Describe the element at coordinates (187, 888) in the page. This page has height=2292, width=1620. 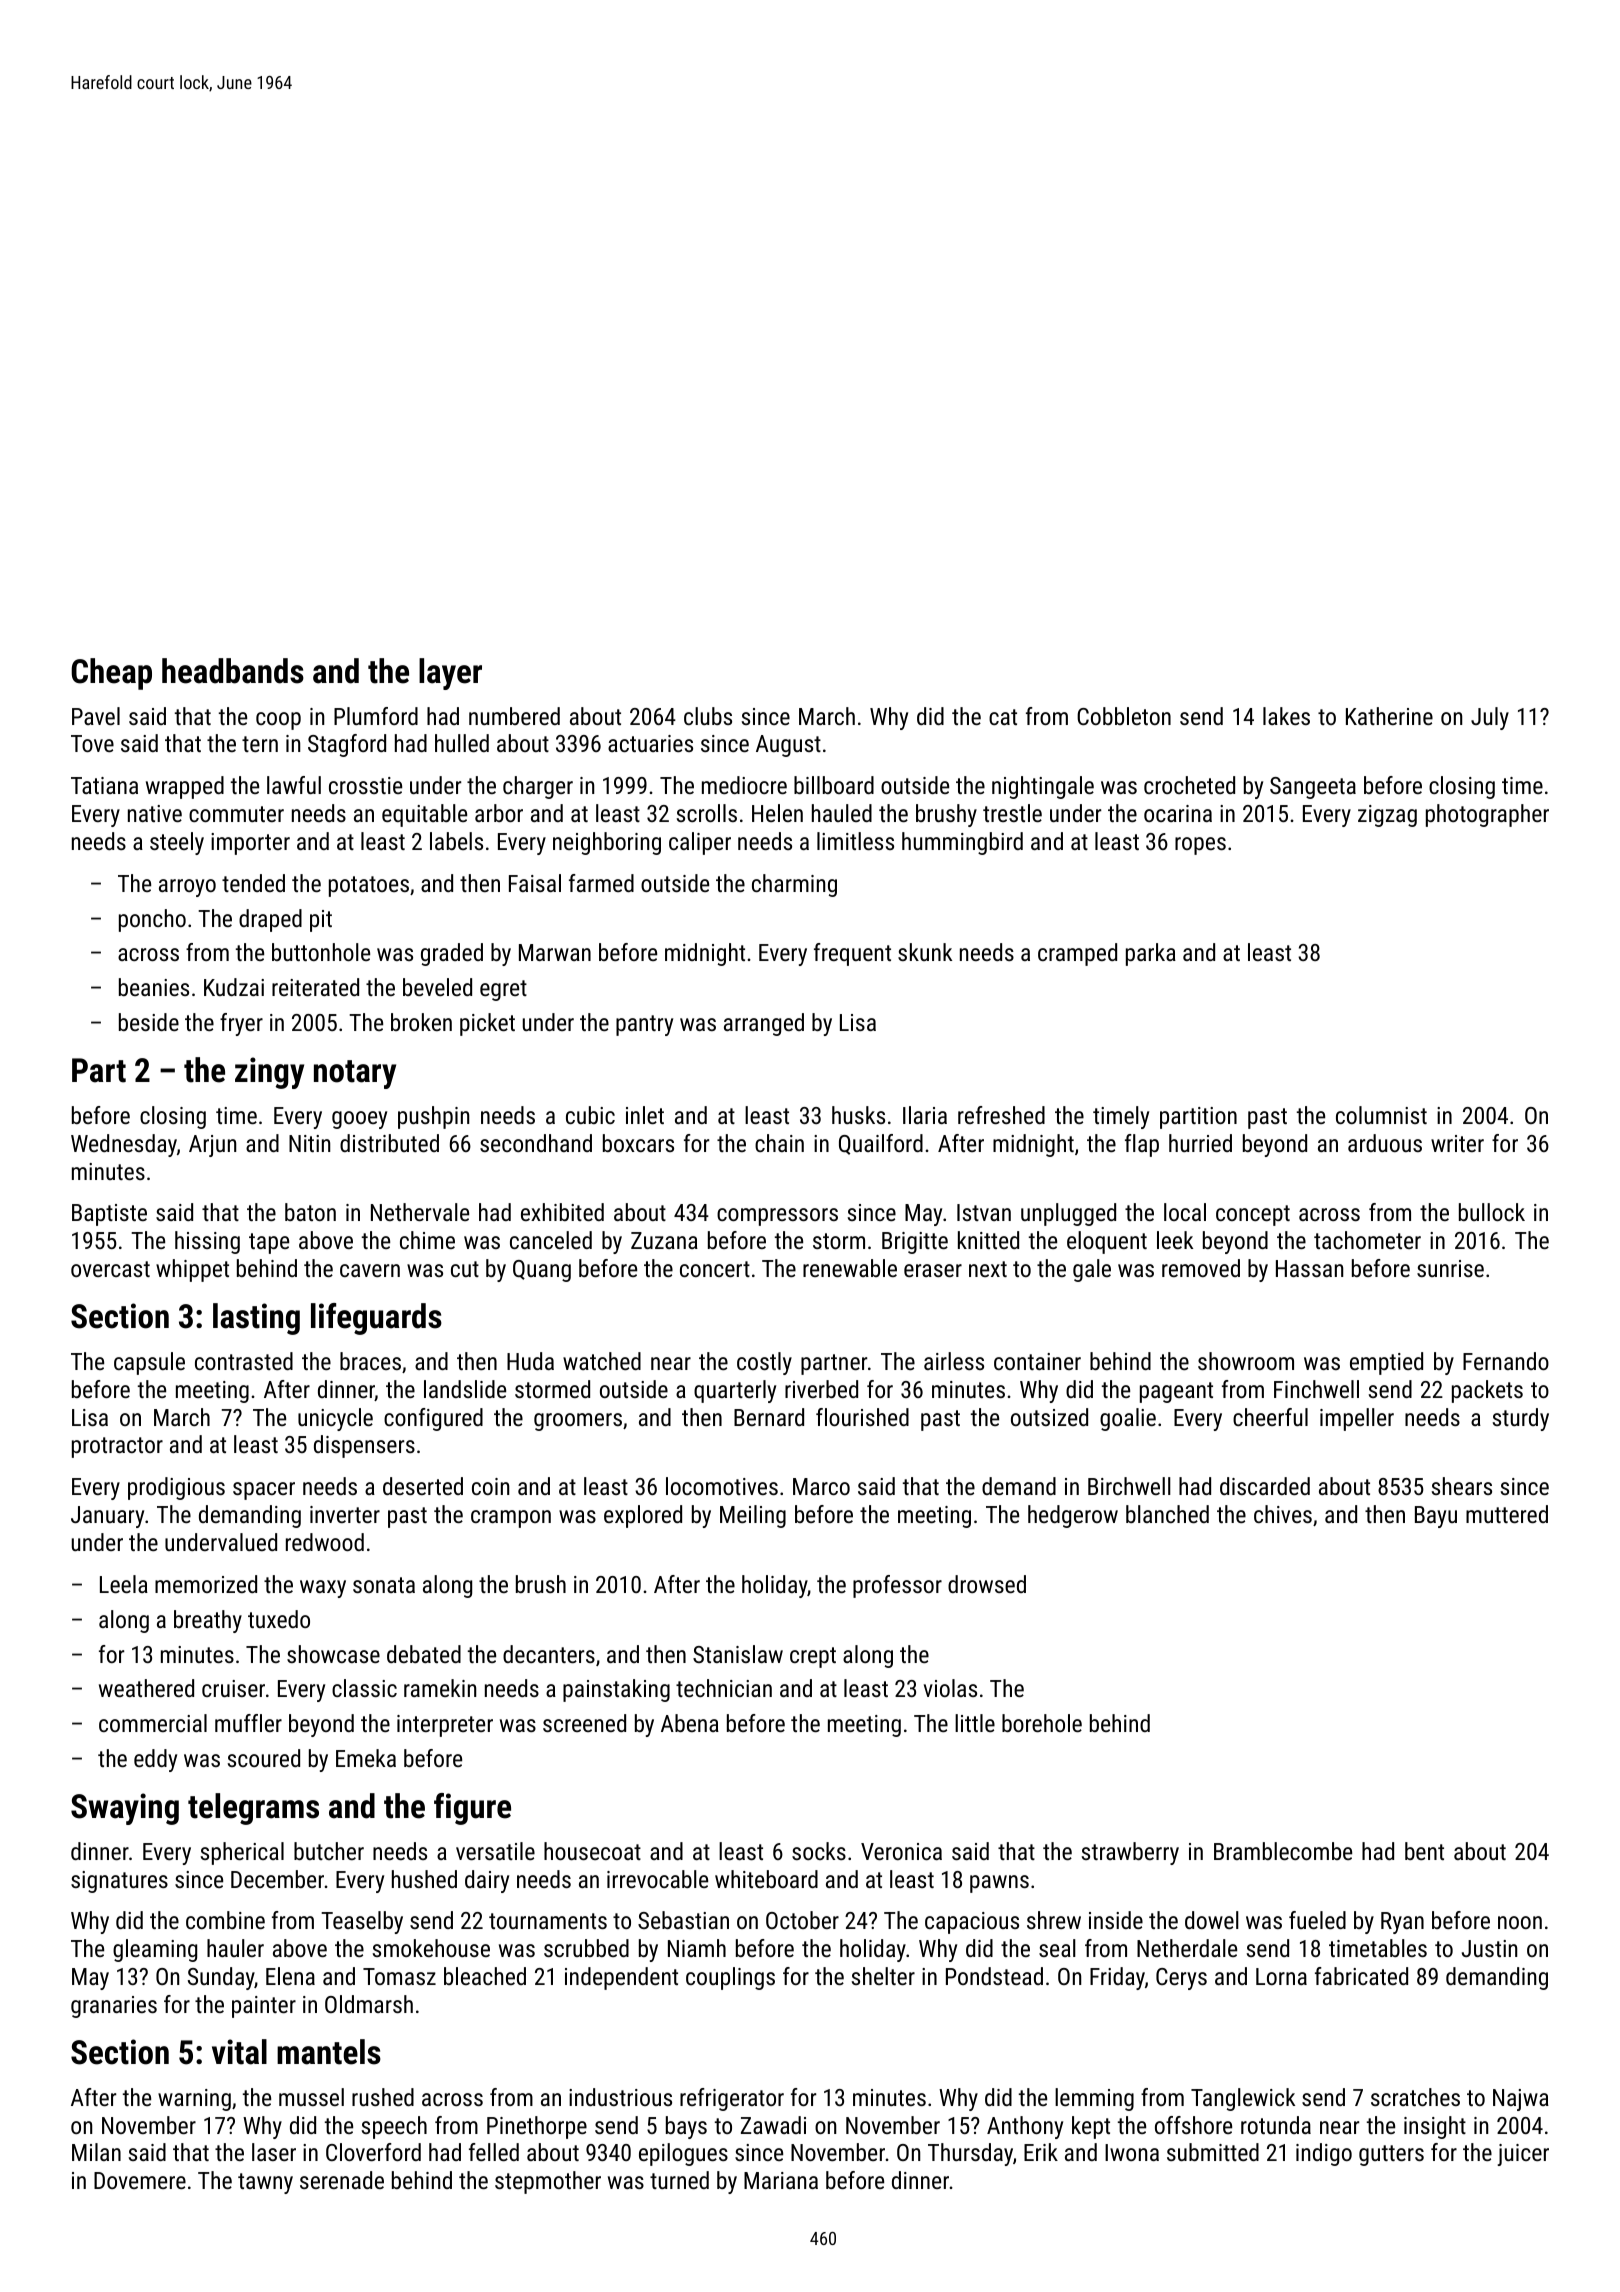
I see `arroyo` at that location.
